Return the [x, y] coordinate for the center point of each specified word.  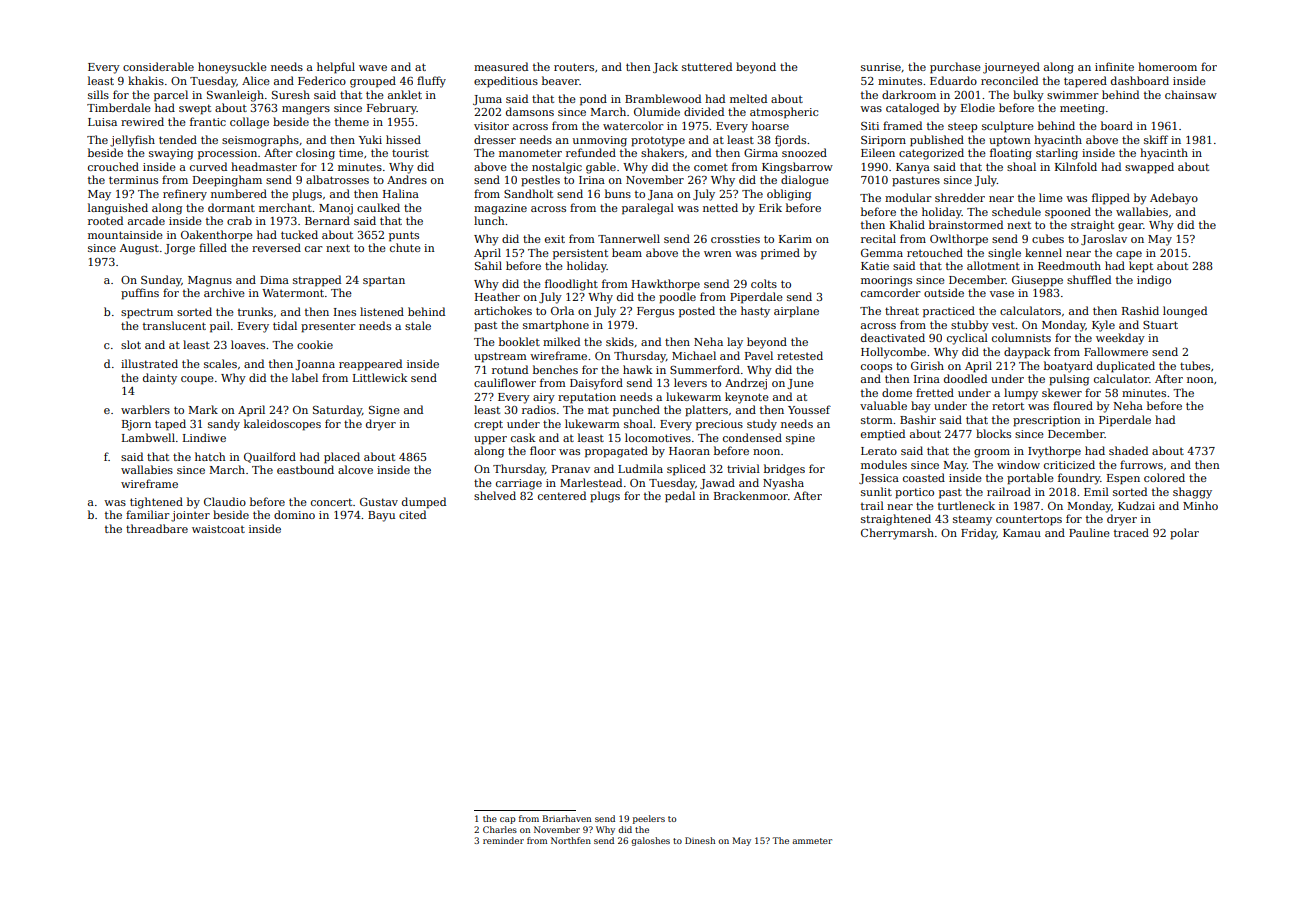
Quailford [270, 457]
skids [620, 341]
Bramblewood [663, 98]
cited [412, 514]
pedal [680, 497]
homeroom [1167, 66]
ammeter [812, 841]
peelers [649, 819]
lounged [1185, 312]
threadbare [157, 528]
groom [992, 453]
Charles [500, 829]
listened [382, 311]
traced [1131, 532]
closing [315, 154]
